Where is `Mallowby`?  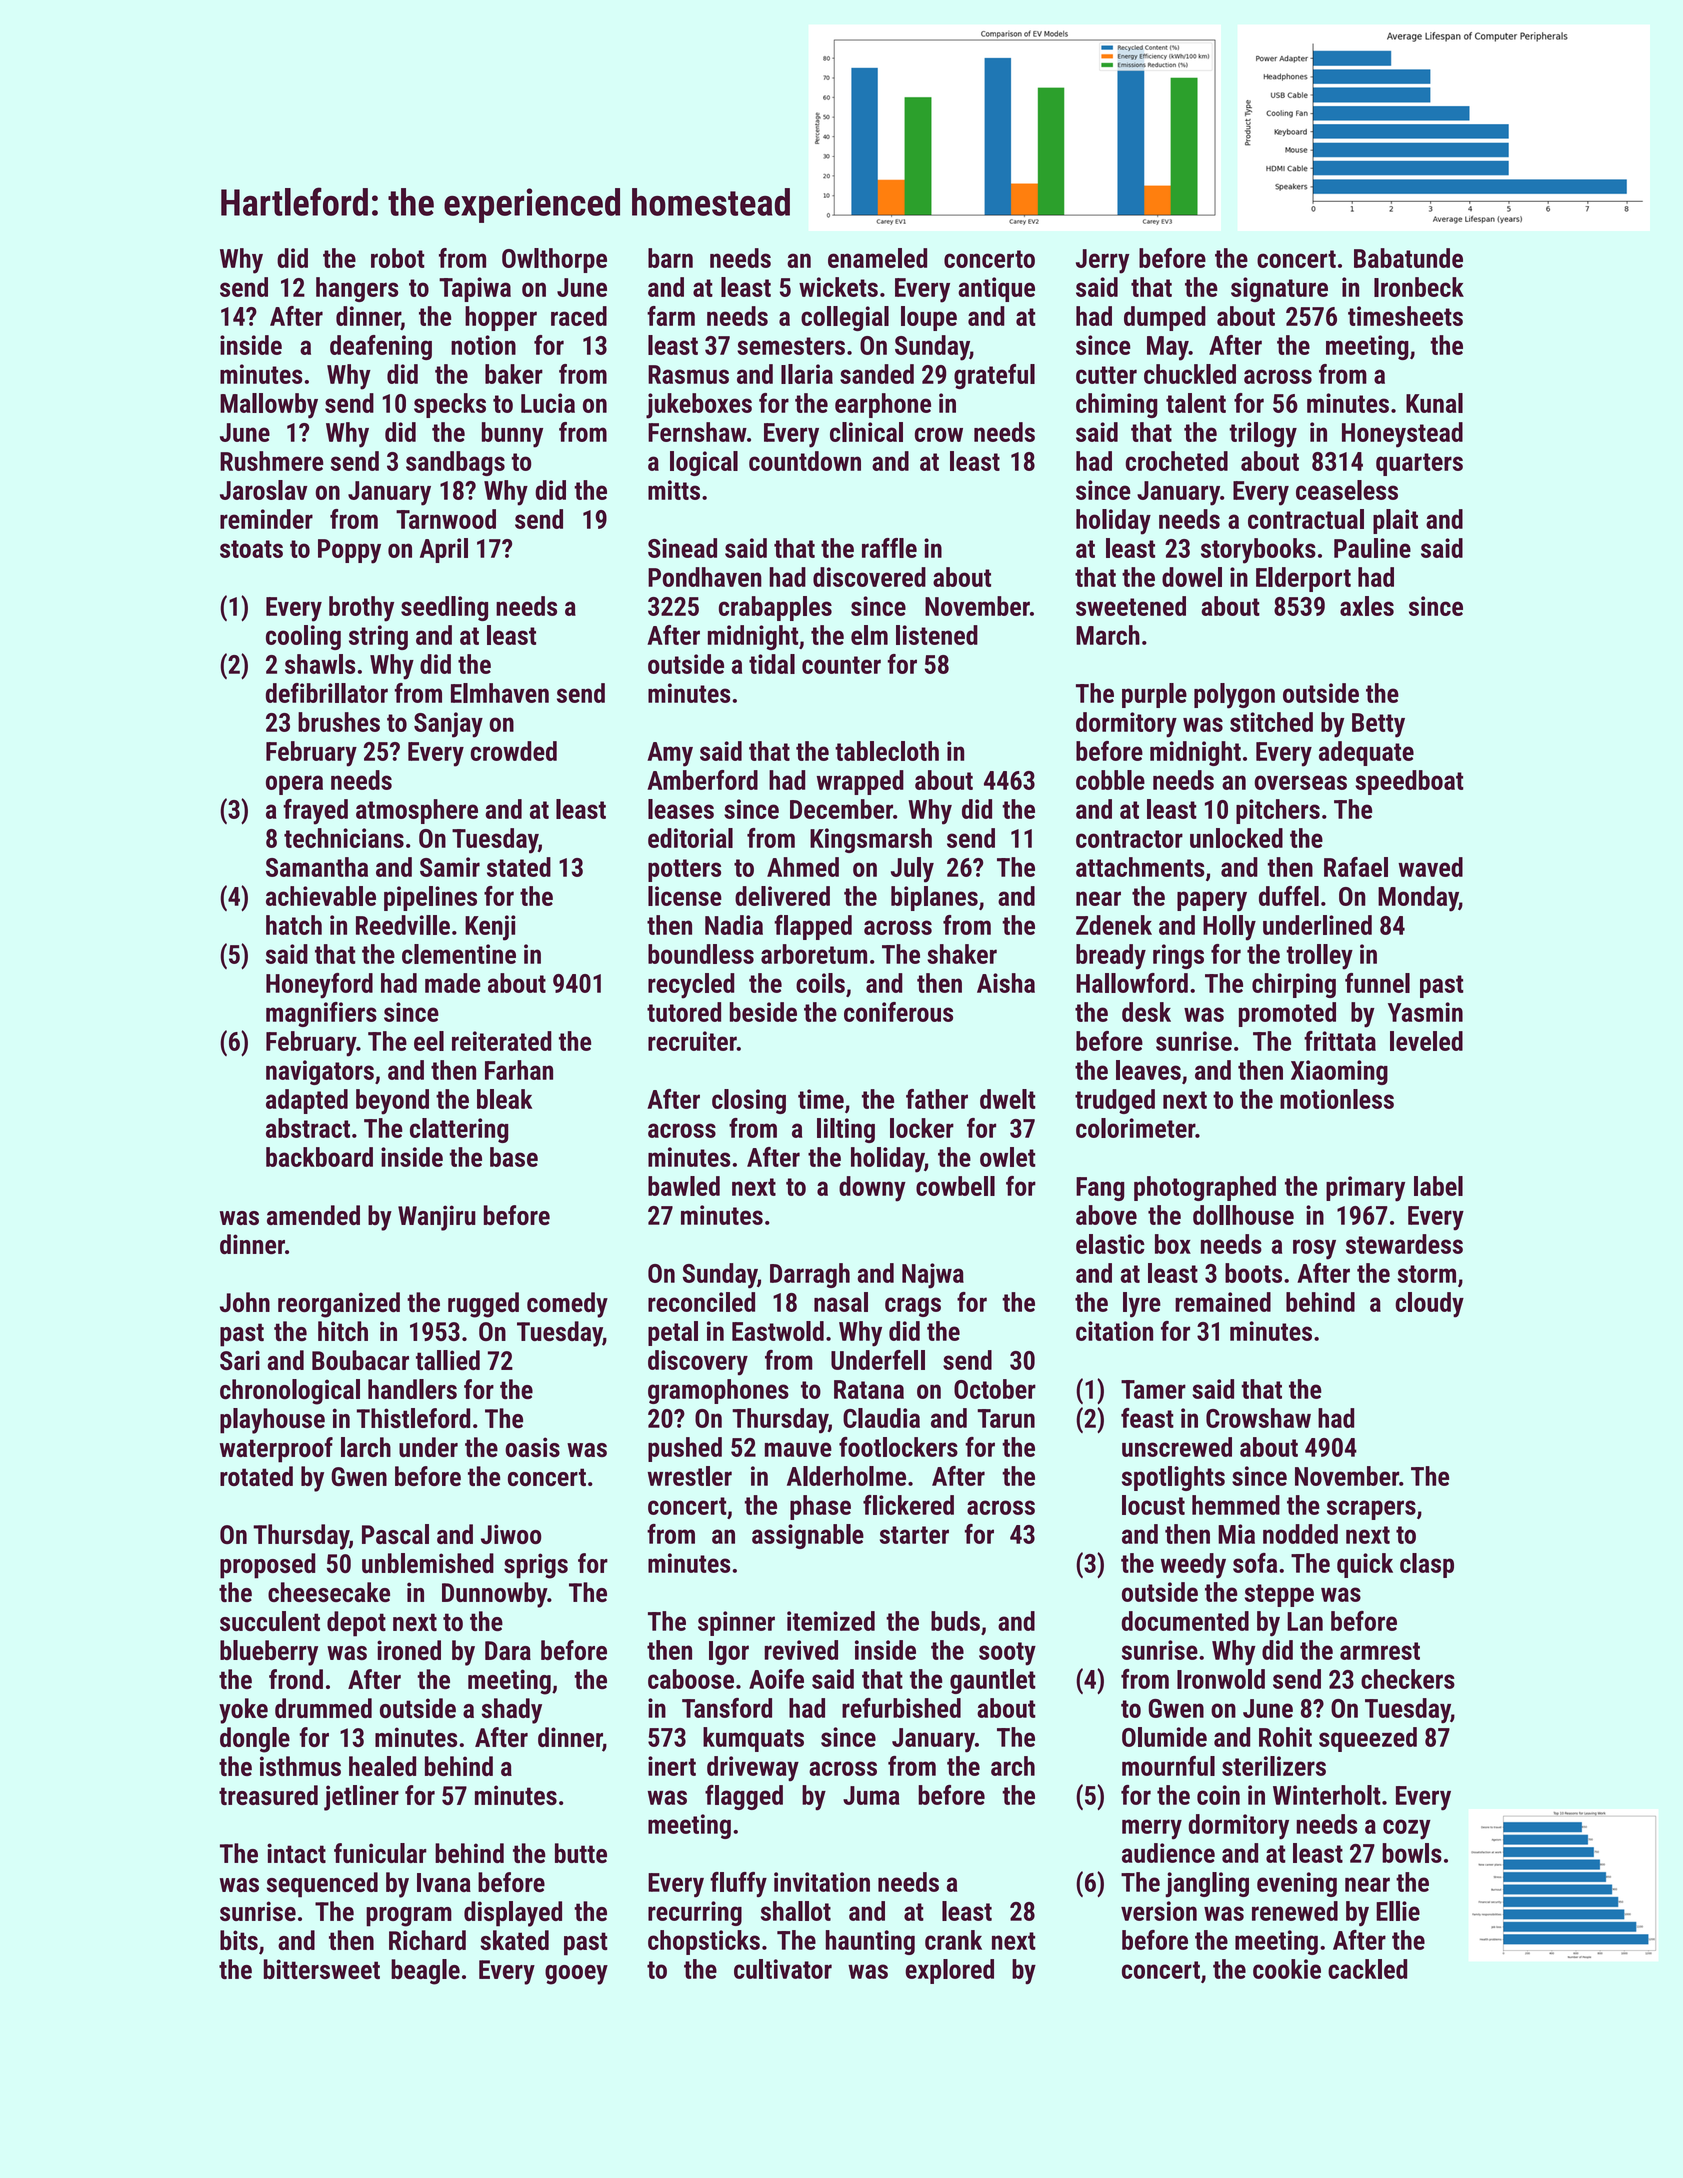
Mallowby is located at coordinates (269, 406).
